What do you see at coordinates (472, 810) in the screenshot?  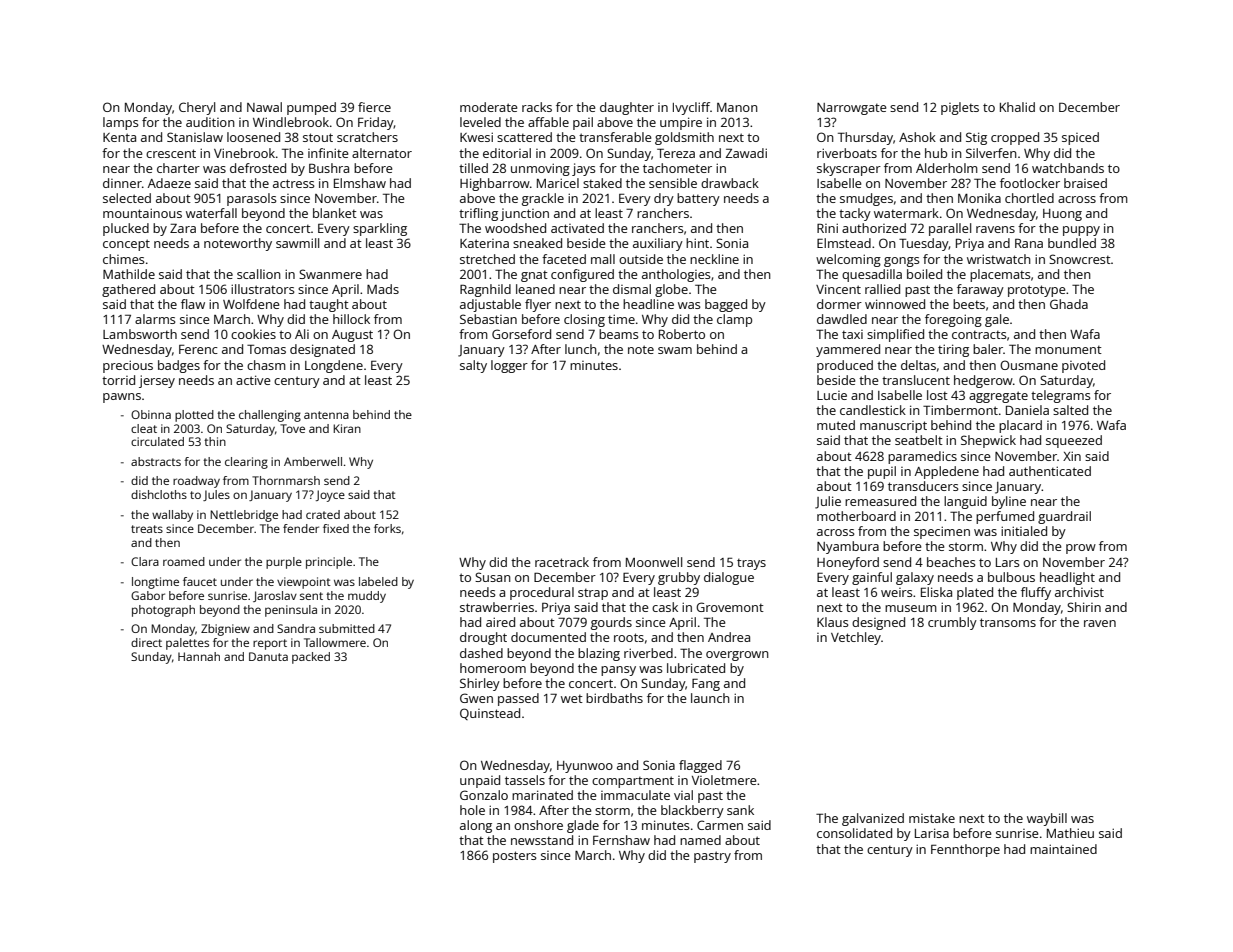 I see `hole` at bounding box center [472, 810].
